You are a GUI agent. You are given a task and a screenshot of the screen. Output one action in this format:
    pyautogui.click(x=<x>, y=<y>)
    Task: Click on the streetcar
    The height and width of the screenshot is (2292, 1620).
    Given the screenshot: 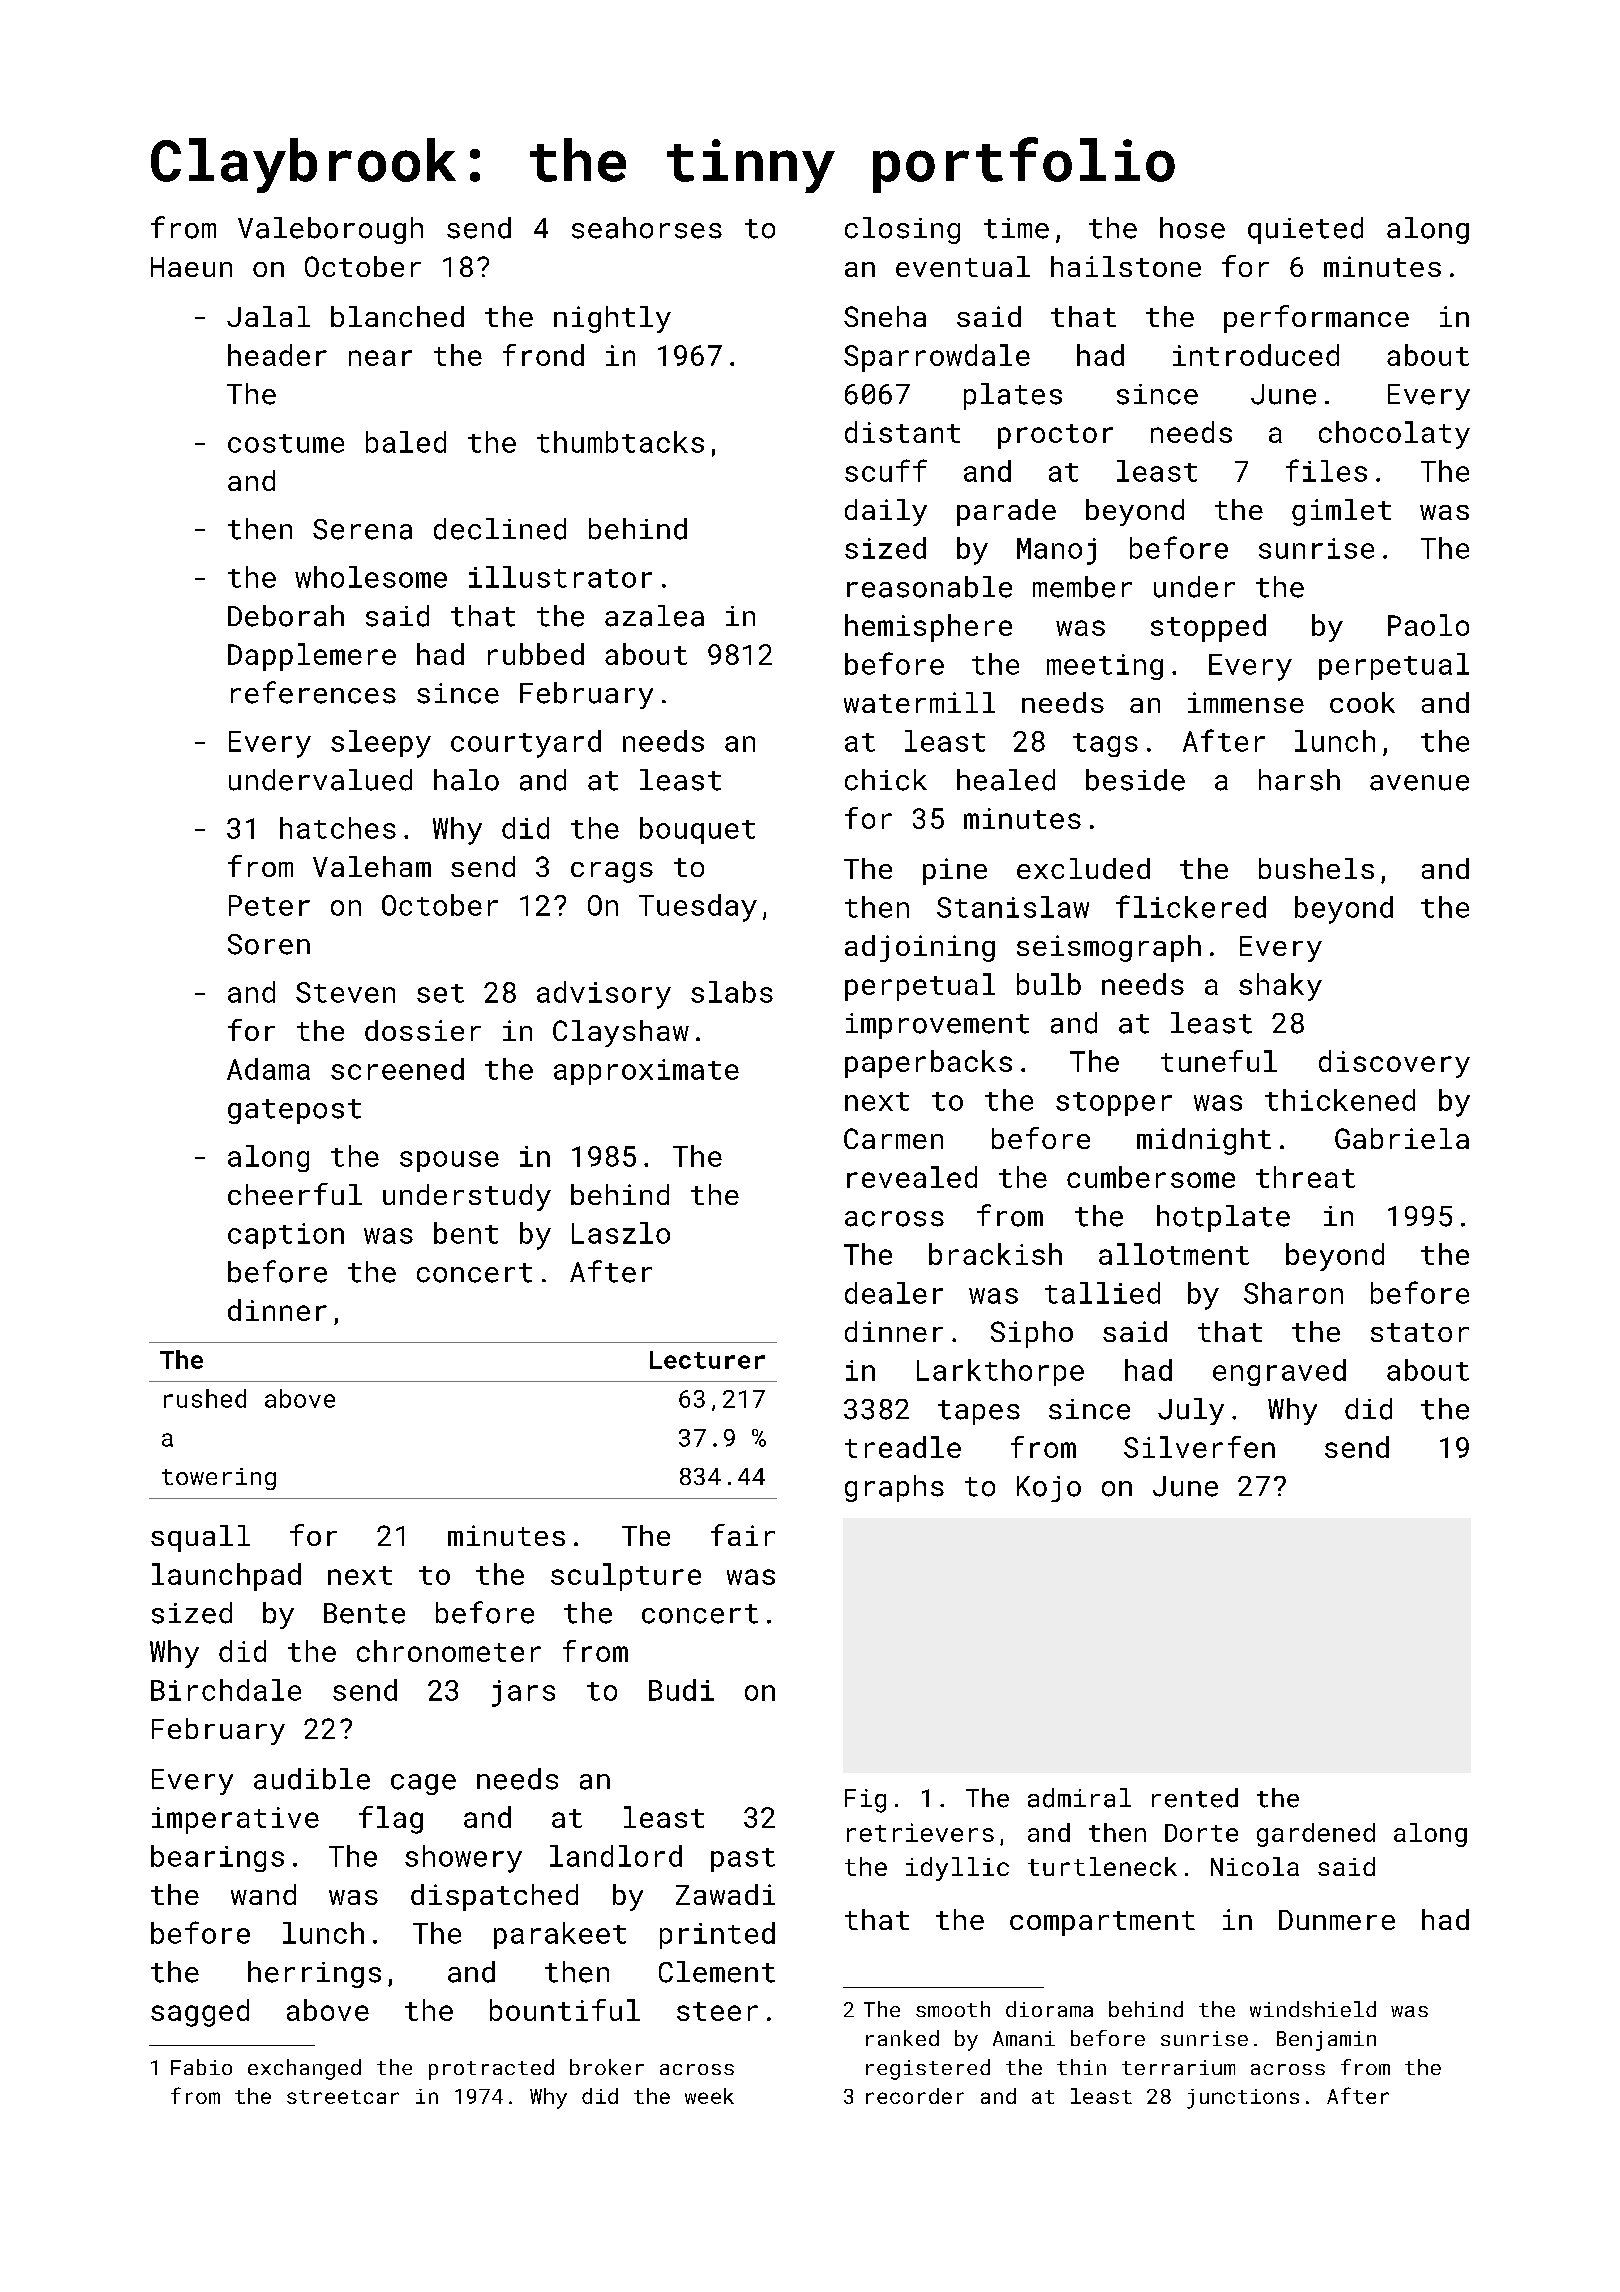 What is the action you would take?
    pyautogui.click(x=343, y=2097)
